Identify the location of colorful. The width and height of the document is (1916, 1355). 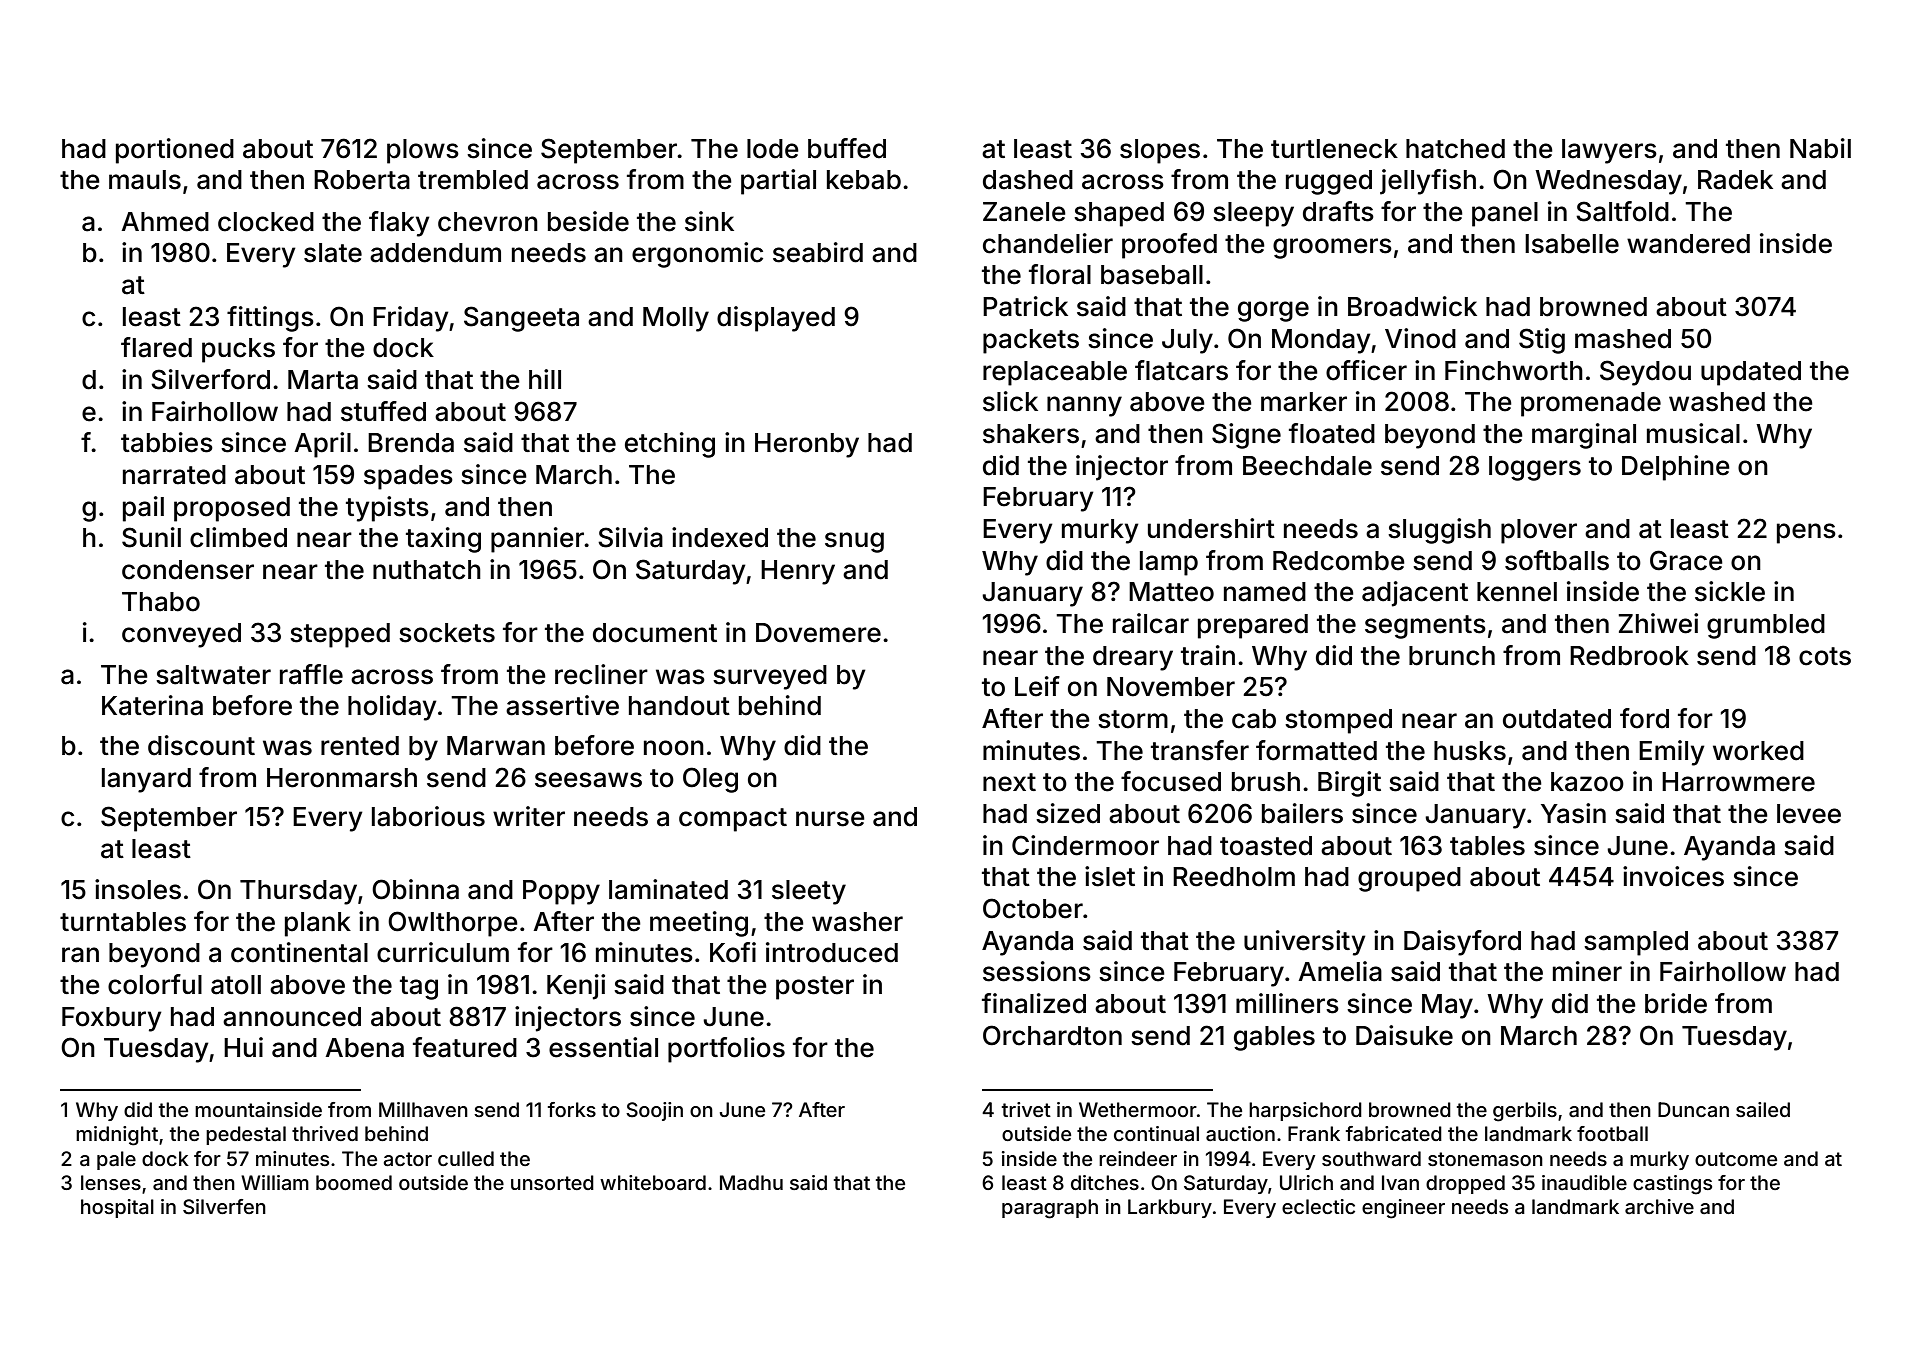
(155, 984).
